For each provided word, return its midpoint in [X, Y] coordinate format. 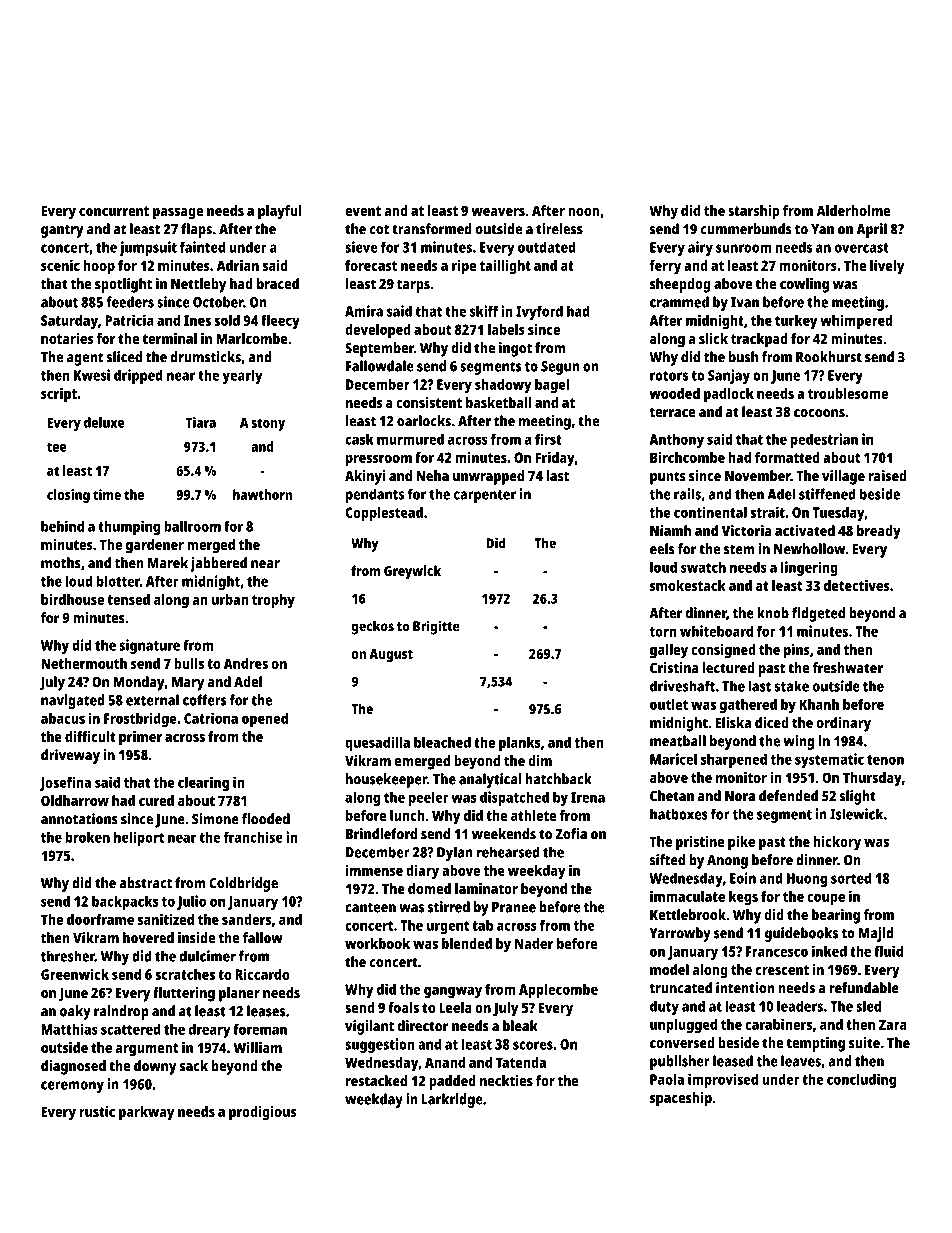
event [363, 211]
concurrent [114, 211]
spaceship [681, 1099]
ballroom [192, 526]
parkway [147, 1113]
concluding [861, 1080]
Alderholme [853, 210]
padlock [729, 395]
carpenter [485, 496]
